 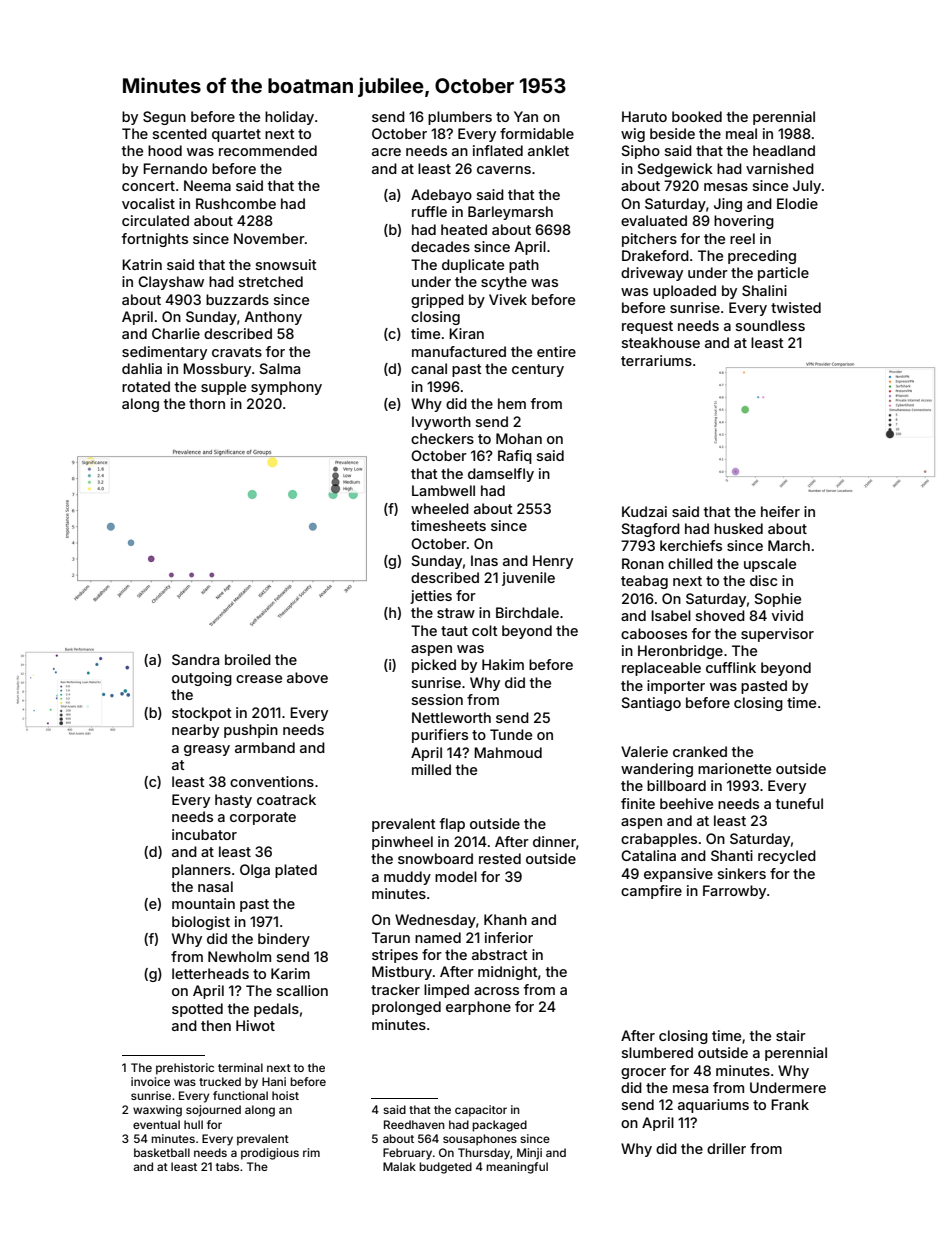 I want to click on driller, so click(x=726, y=1148).
